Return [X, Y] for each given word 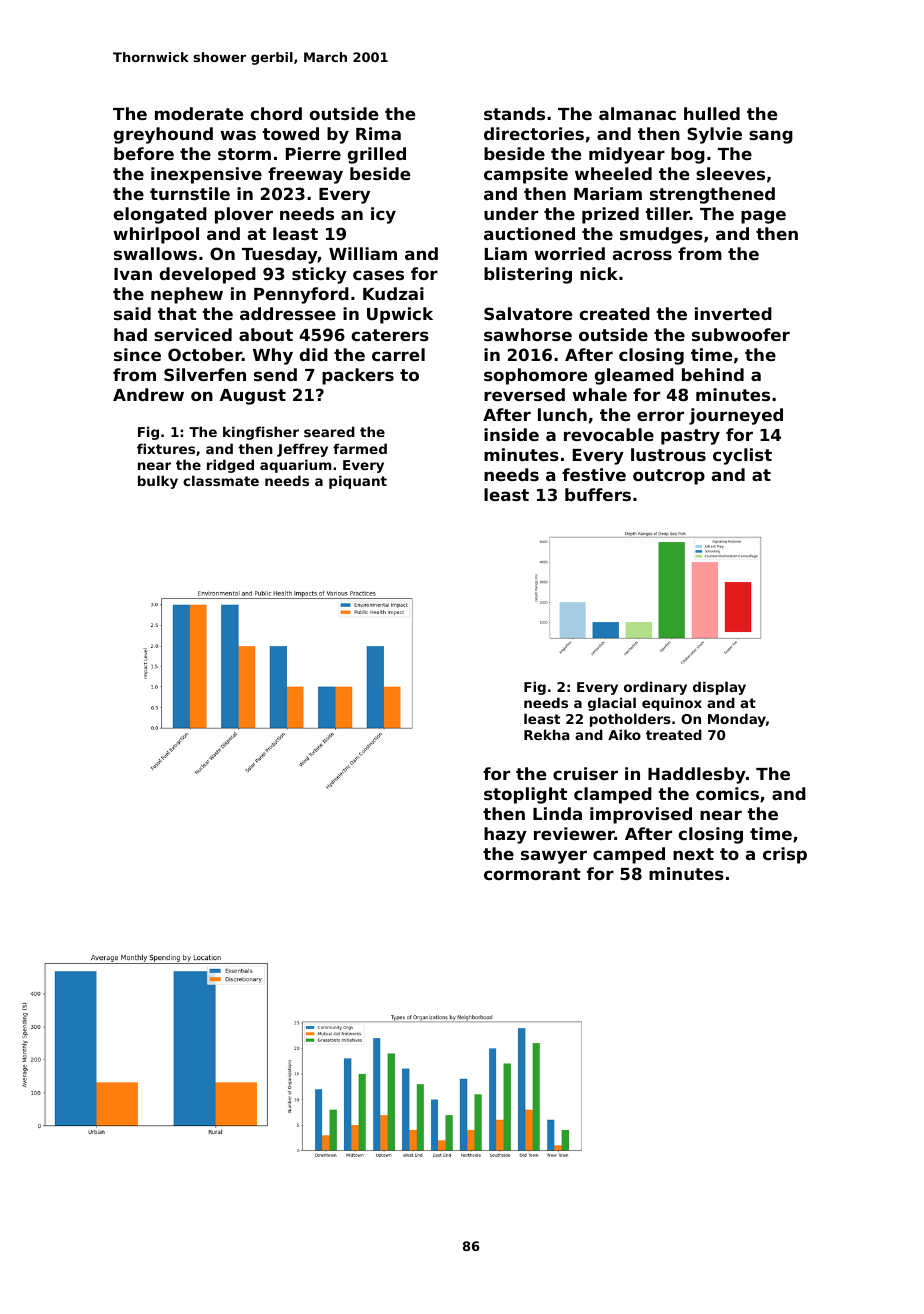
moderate [199, 113]
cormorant [532, 874]
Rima [378, 133]
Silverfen [205, 374]
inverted [733, 313]
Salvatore [528, 313]
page [763, 217]
